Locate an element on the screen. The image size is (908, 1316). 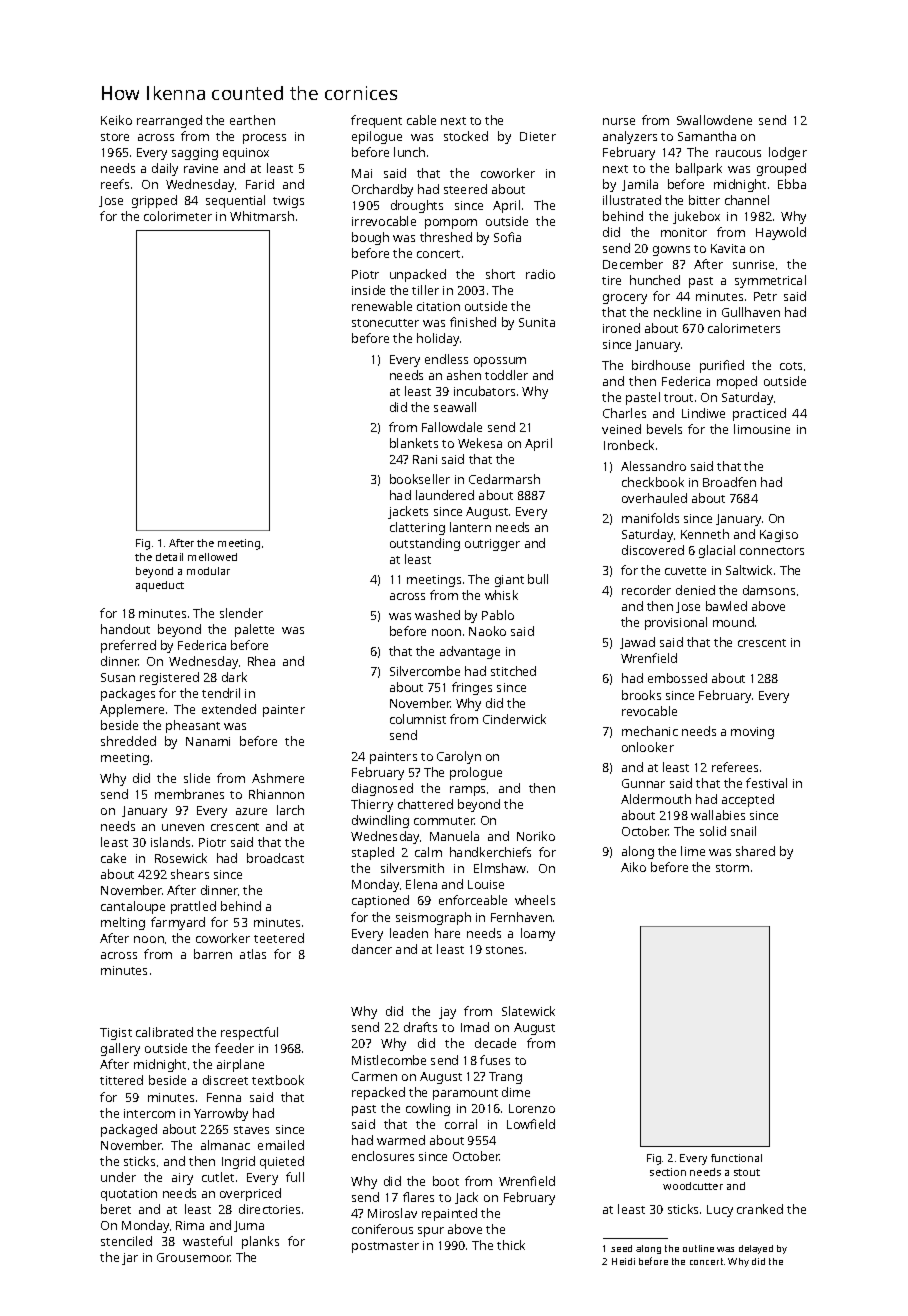
Farid is located at coordinates (260, 184).
